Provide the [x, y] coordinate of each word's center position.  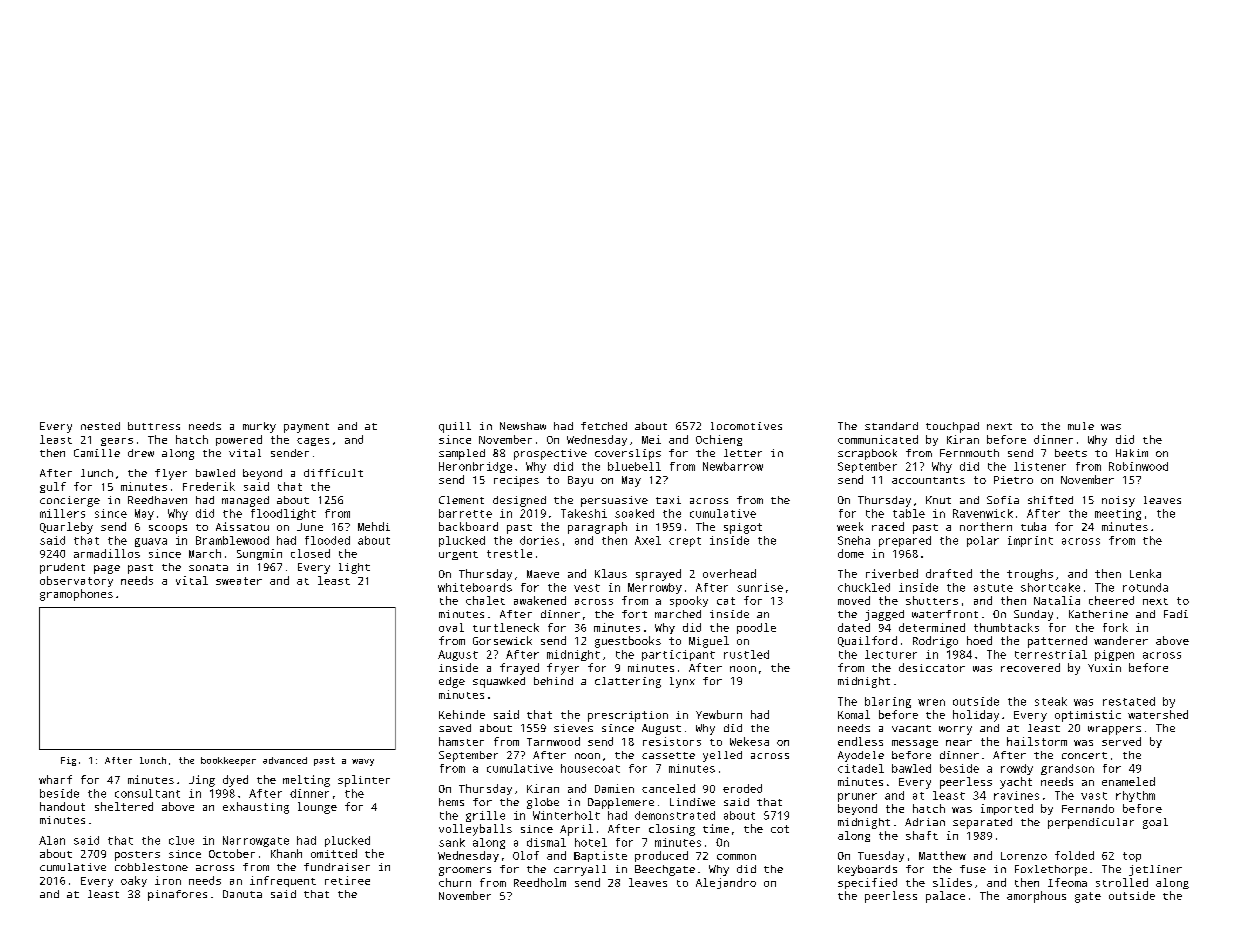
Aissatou [242, 526]
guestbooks [628, 642]
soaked [634, 513]
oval [451, 627]
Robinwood [1138, 466]
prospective [550, 454]
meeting [1118, 514]
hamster [461, 741]
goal [1155, 823]
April [576, 830]
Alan [52, 840]
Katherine [1098, 614]
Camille [97, 453]
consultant [147, 793]
